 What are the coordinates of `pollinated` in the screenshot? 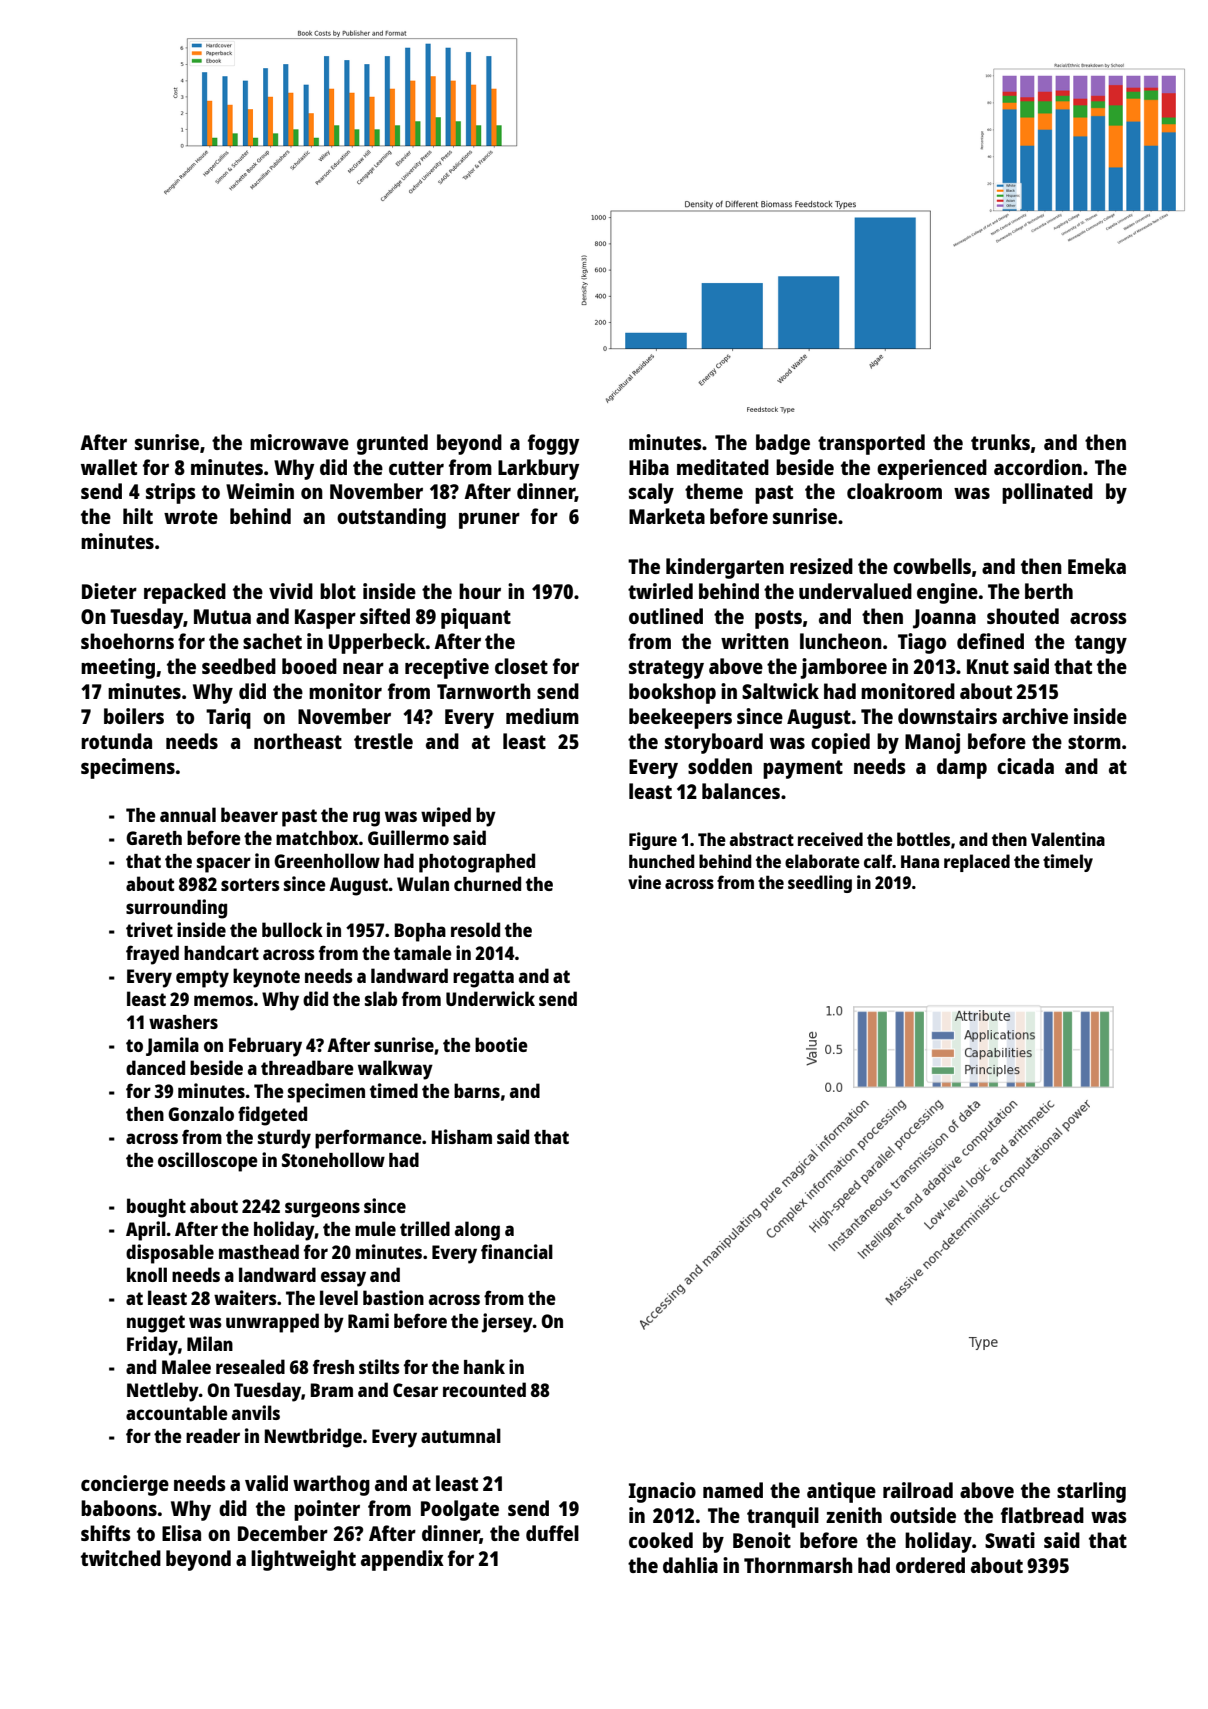 It's located at (1047, 493).
